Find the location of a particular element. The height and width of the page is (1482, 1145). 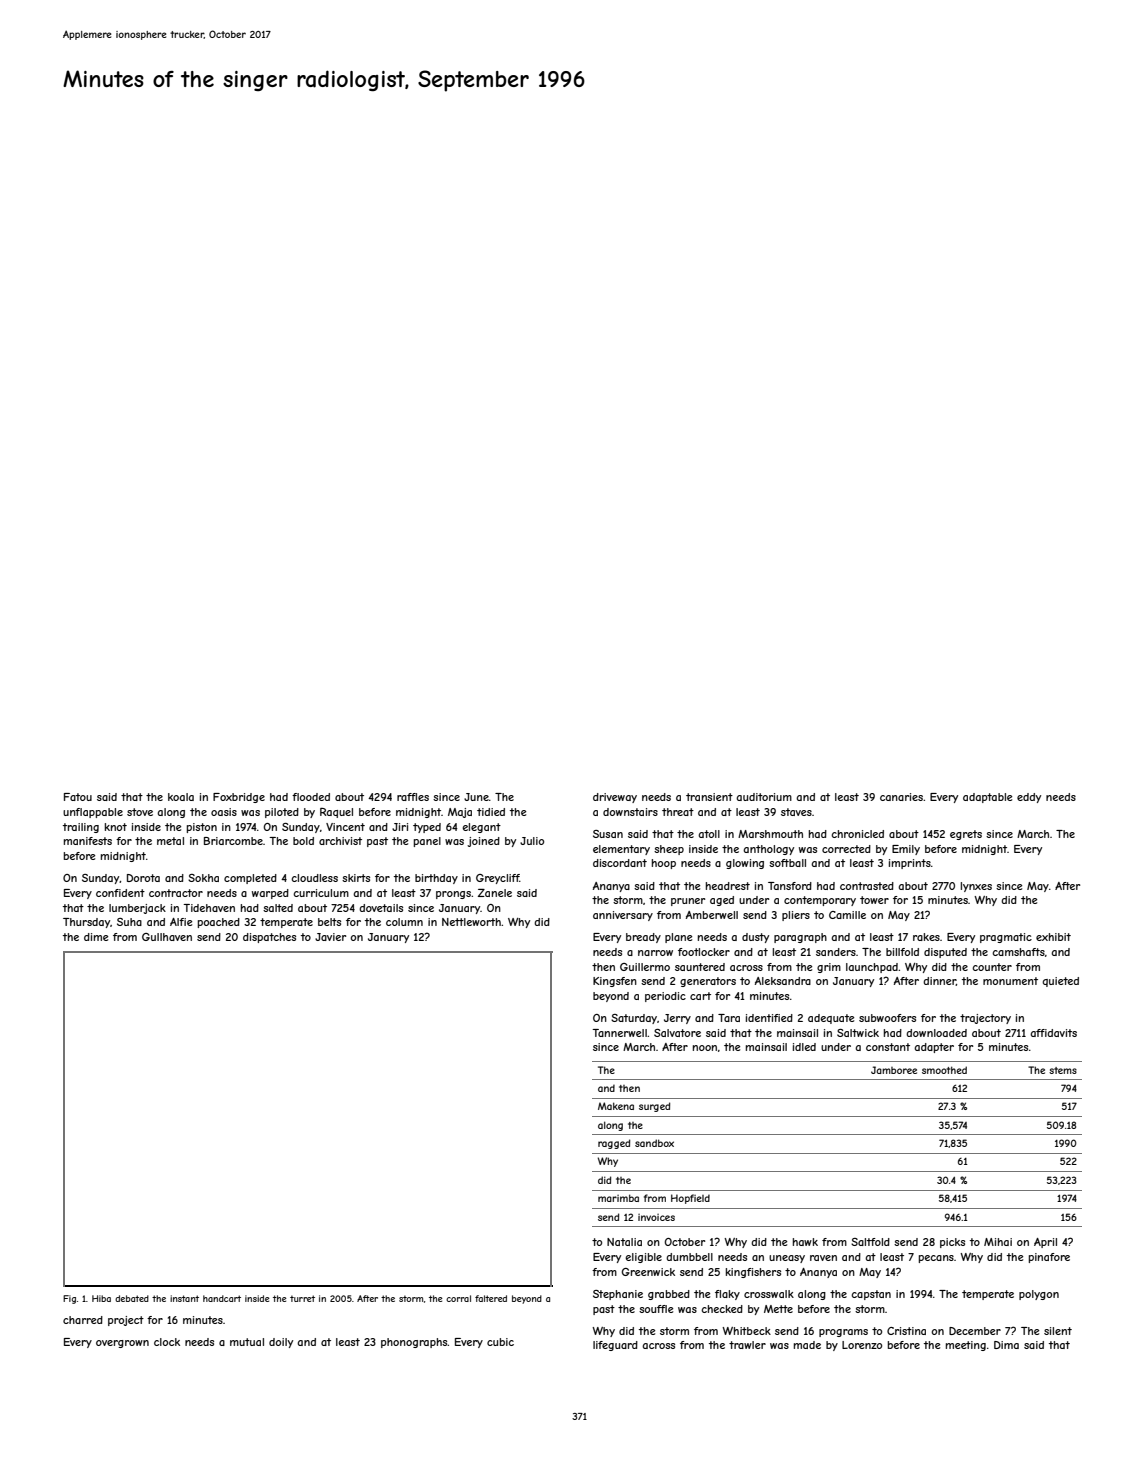

Mihai is located at coordinates (998, 1242).
